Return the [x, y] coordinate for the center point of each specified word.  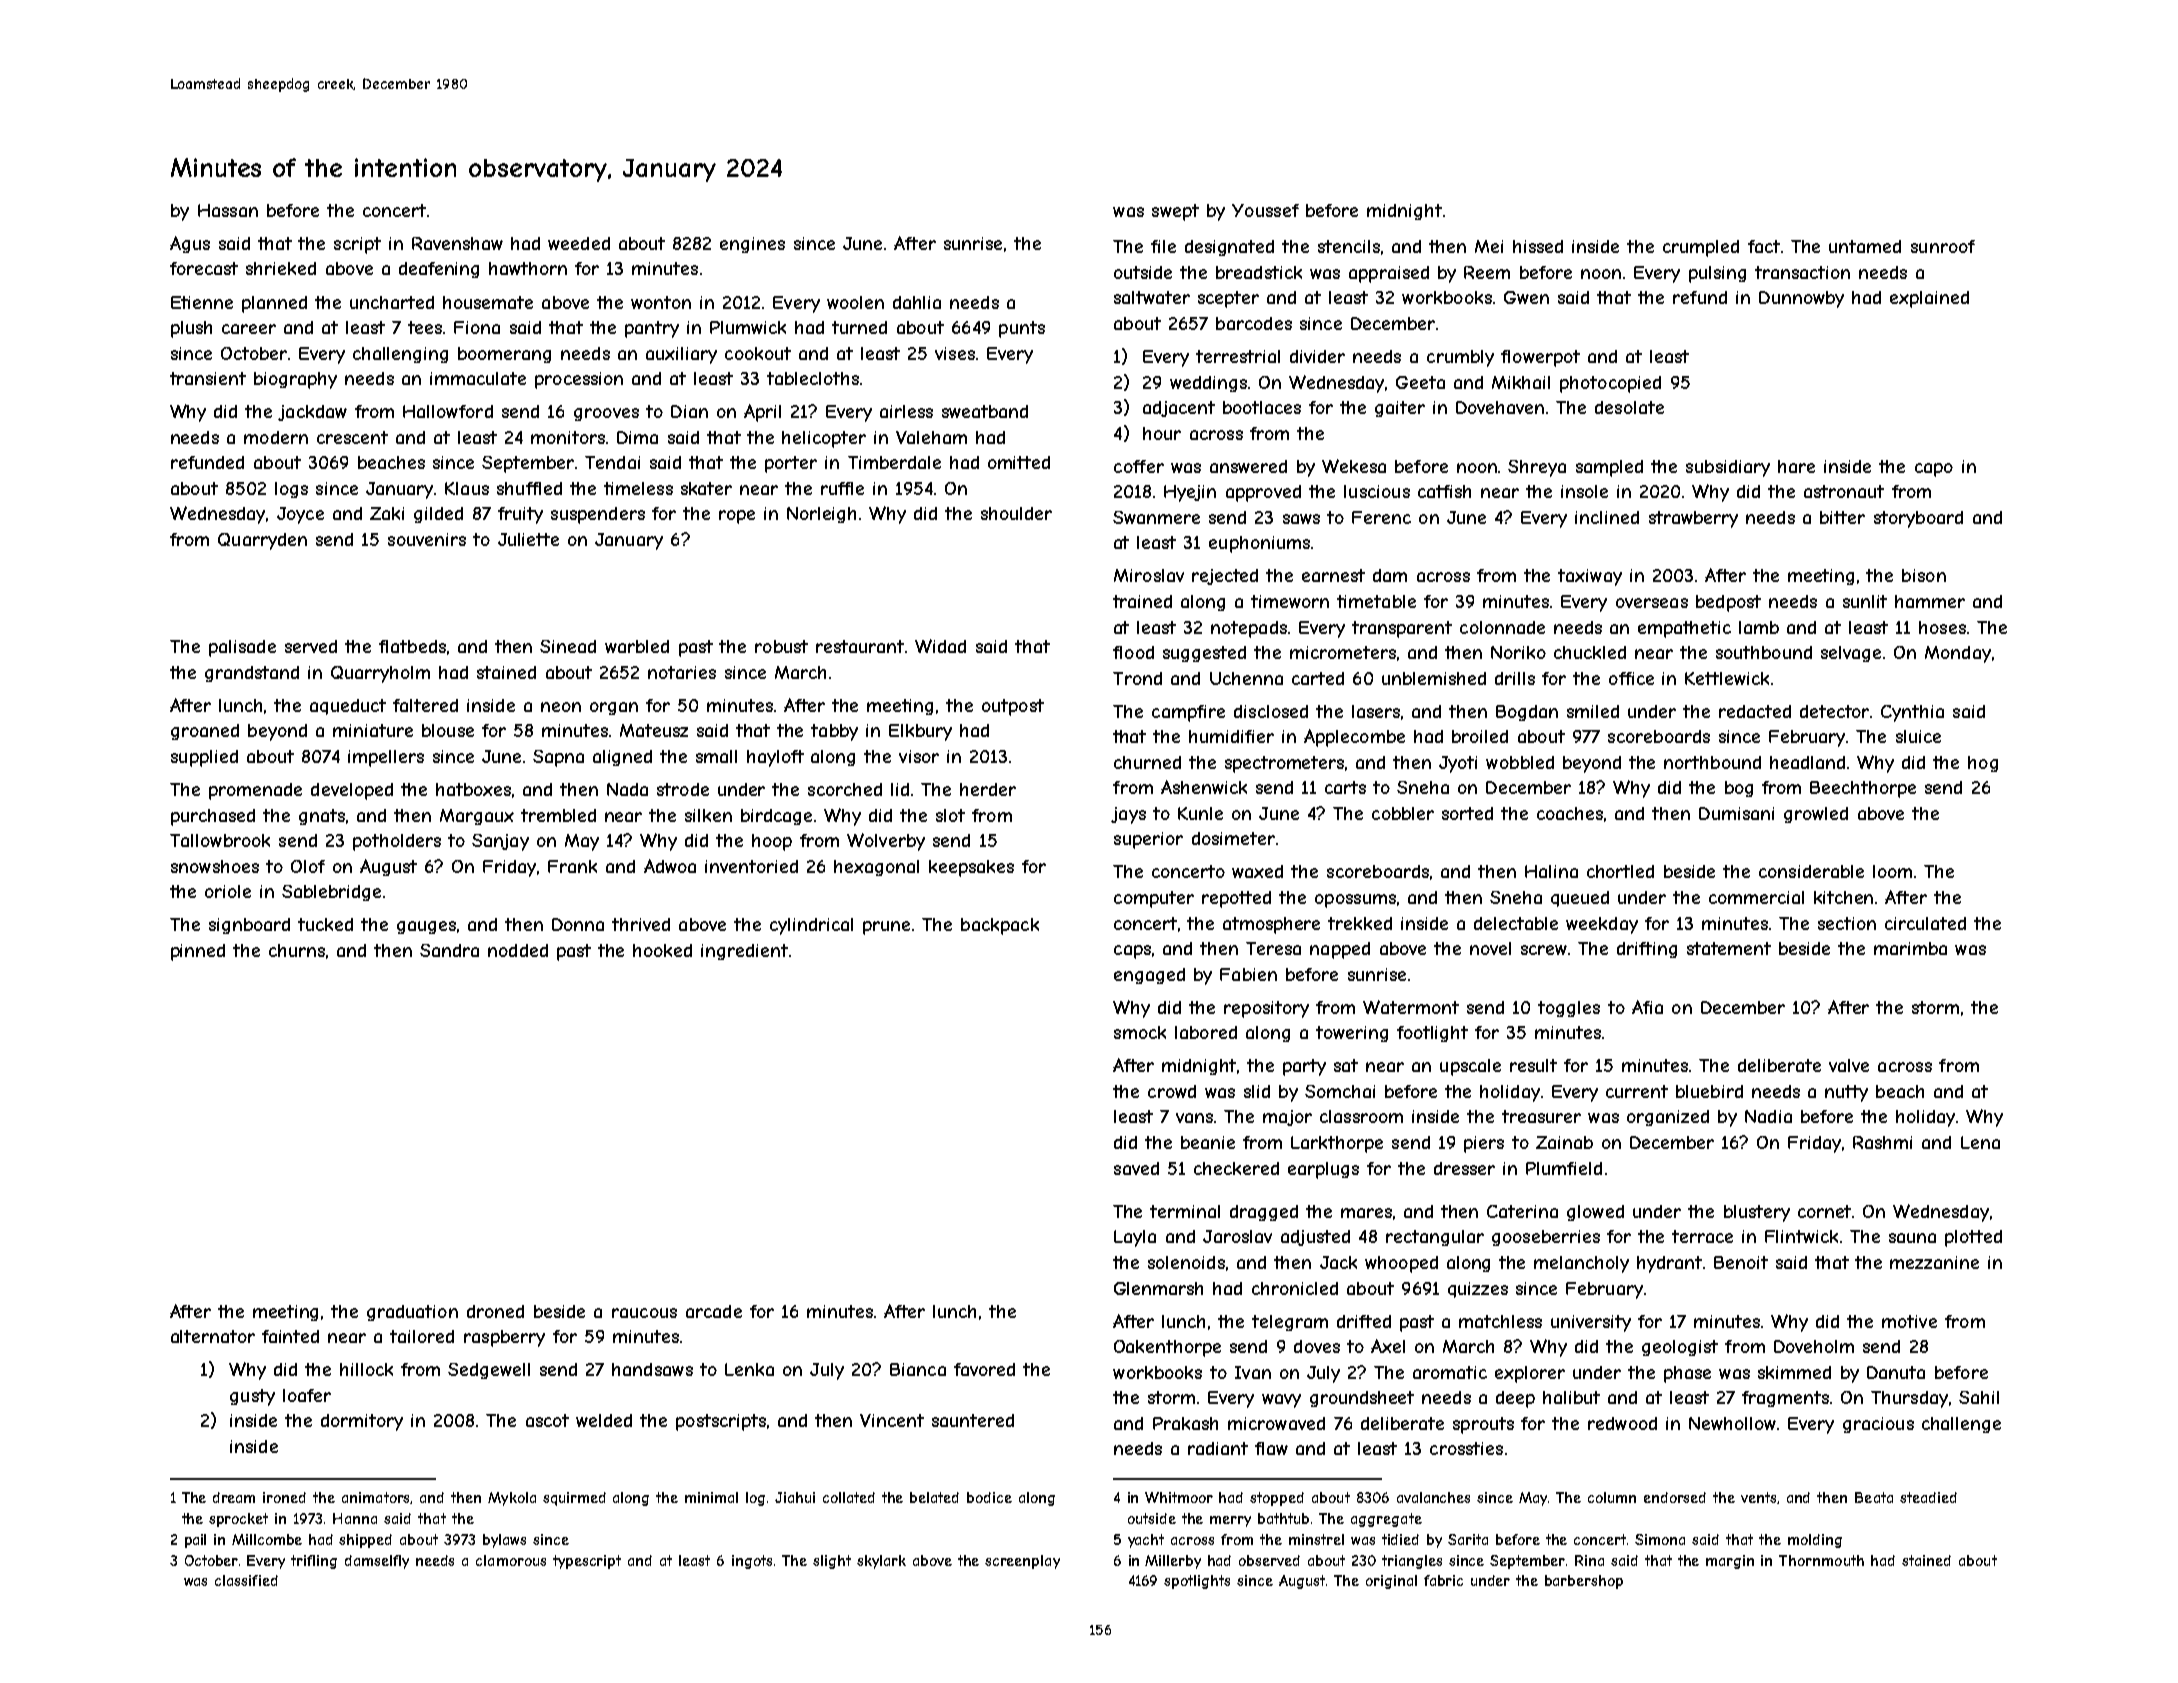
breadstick [1259, 272]
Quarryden [262, 541]
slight [832, 1562]
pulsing [1717, 274]
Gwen [1526, 297]
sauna [1912, 1238]
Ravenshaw [457, 243]
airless [906, 411]
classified [246, 1580]
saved [1136, 1168]
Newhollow [1732, 1423]
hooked [662, 950]
